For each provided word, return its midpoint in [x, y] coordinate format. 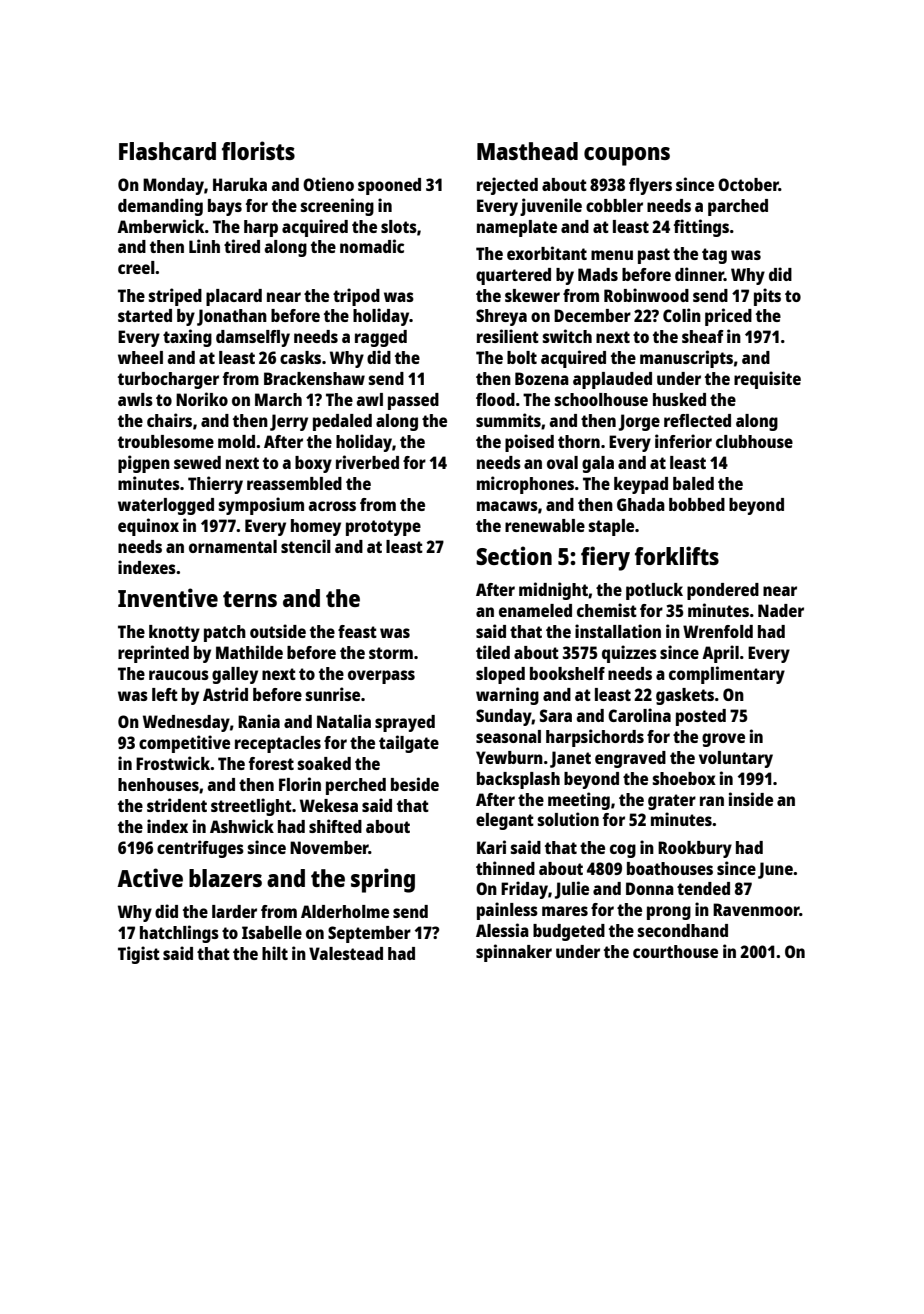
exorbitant [547, 253]
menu [612, 255]
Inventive [168, 597]
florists [258, 150]
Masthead [527, 151]
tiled [493, 652]
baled [693, 483]
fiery [605, 558]
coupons [627, 156]
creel [136, 267]
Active [150, 877]
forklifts [677, 555]
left [165, 694]
